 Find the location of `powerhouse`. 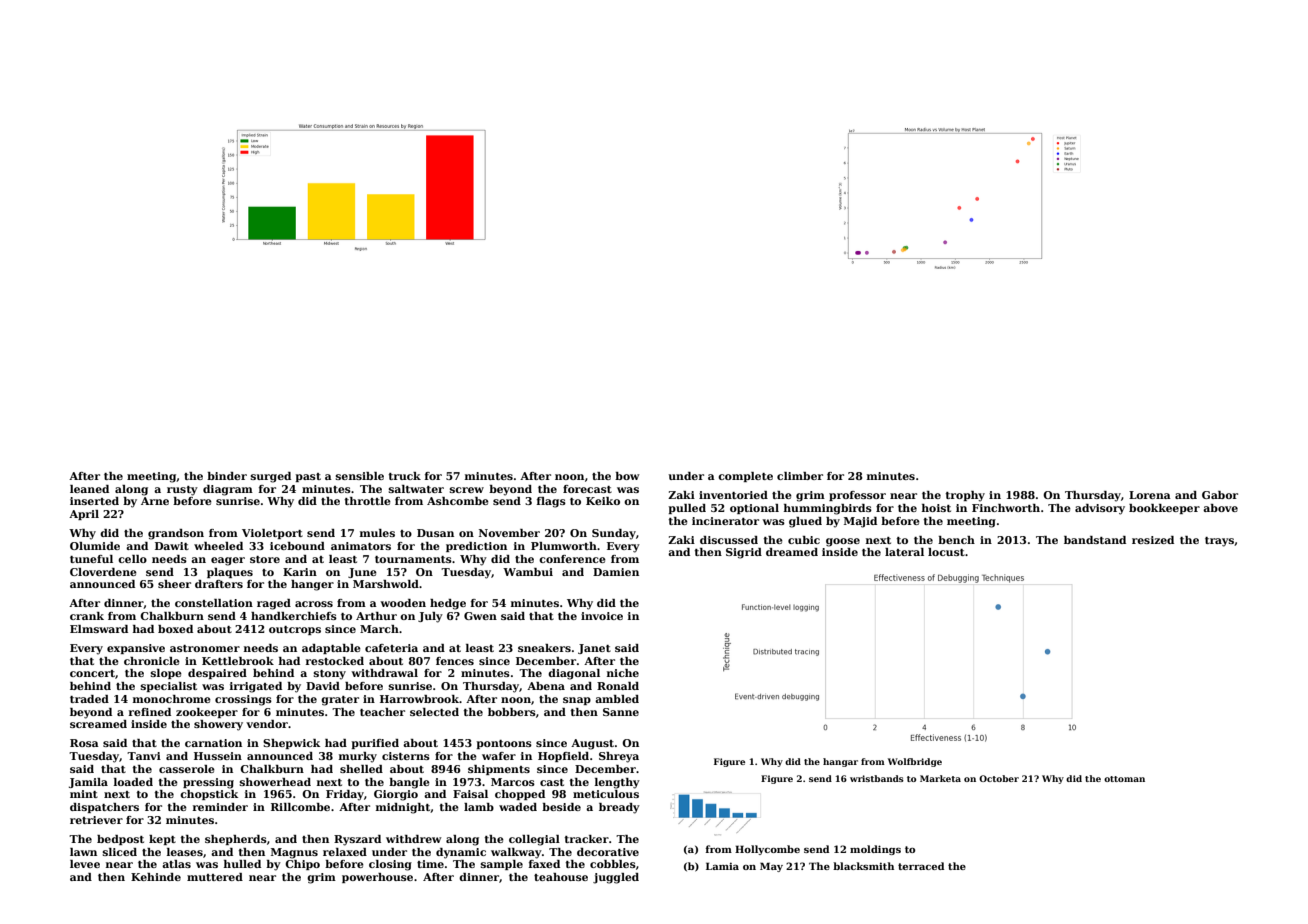

powerhouse is located at coordinates (377, 878).
